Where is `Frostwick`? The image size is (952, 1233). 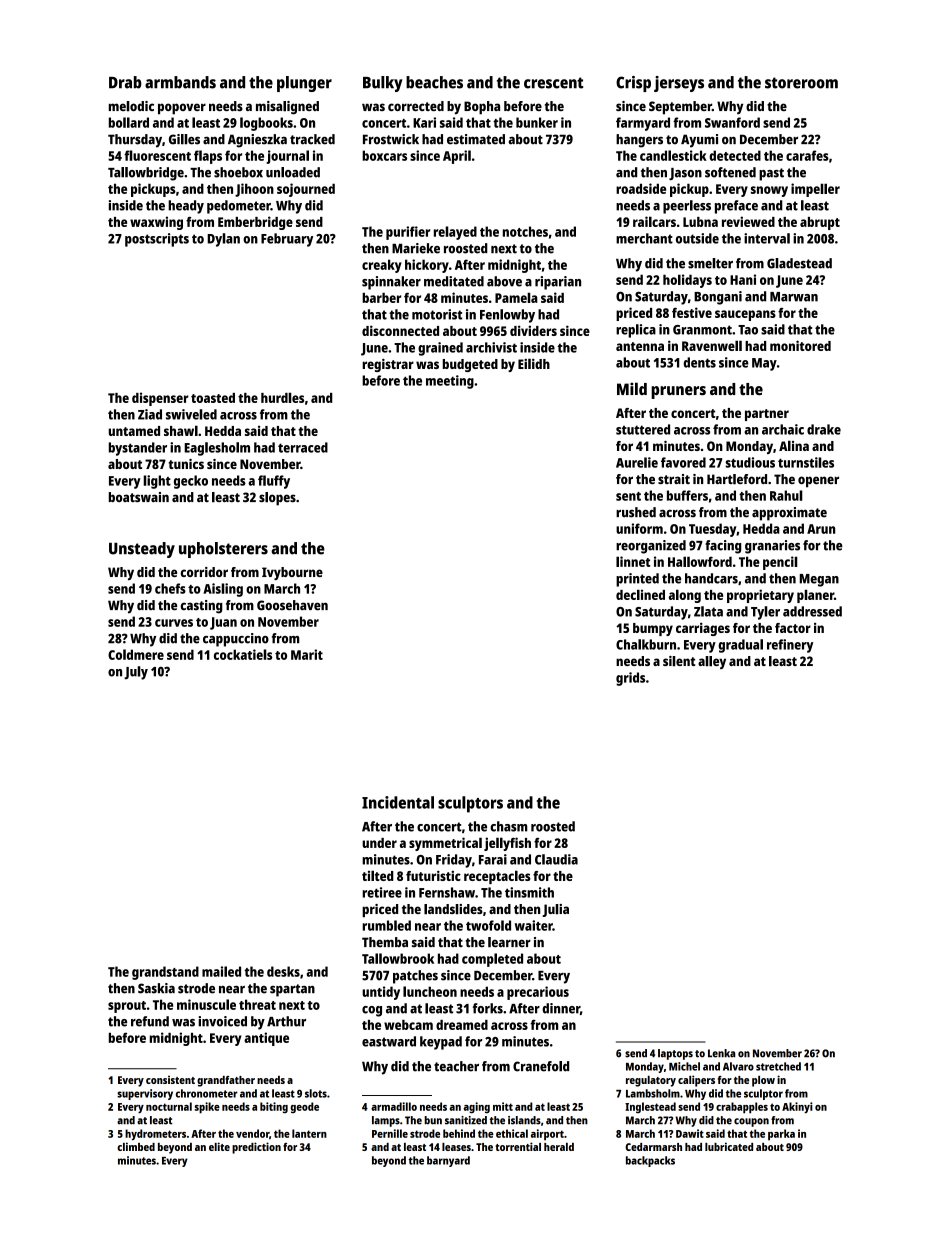
Frostwick is located at coordinates (391, 139).
